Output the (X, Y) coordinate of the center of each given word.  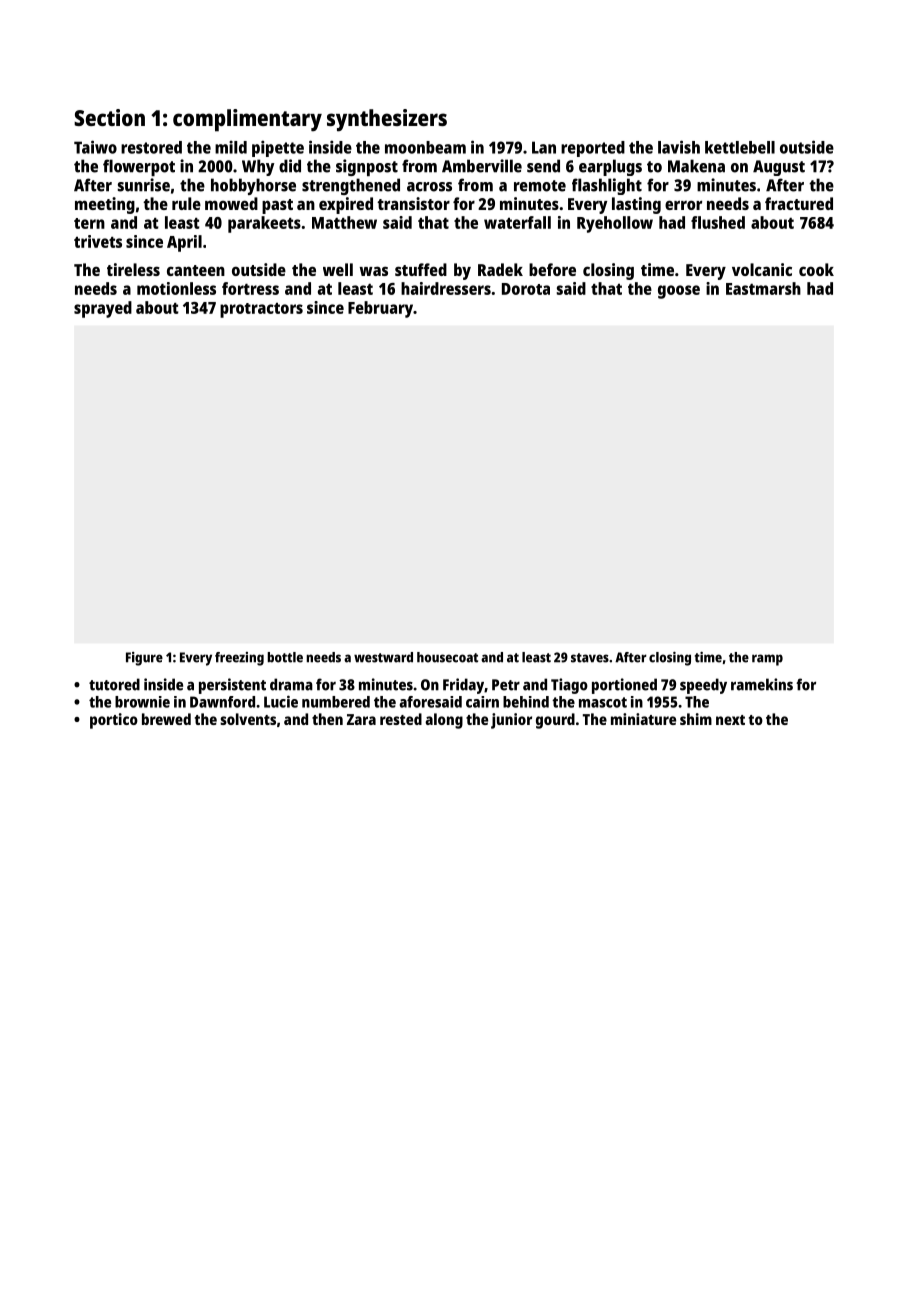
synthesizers (387, 120)
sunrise (144, 185)
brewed (166, 719)
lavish (679, 147)
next (730, 720)
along (444, 721)
